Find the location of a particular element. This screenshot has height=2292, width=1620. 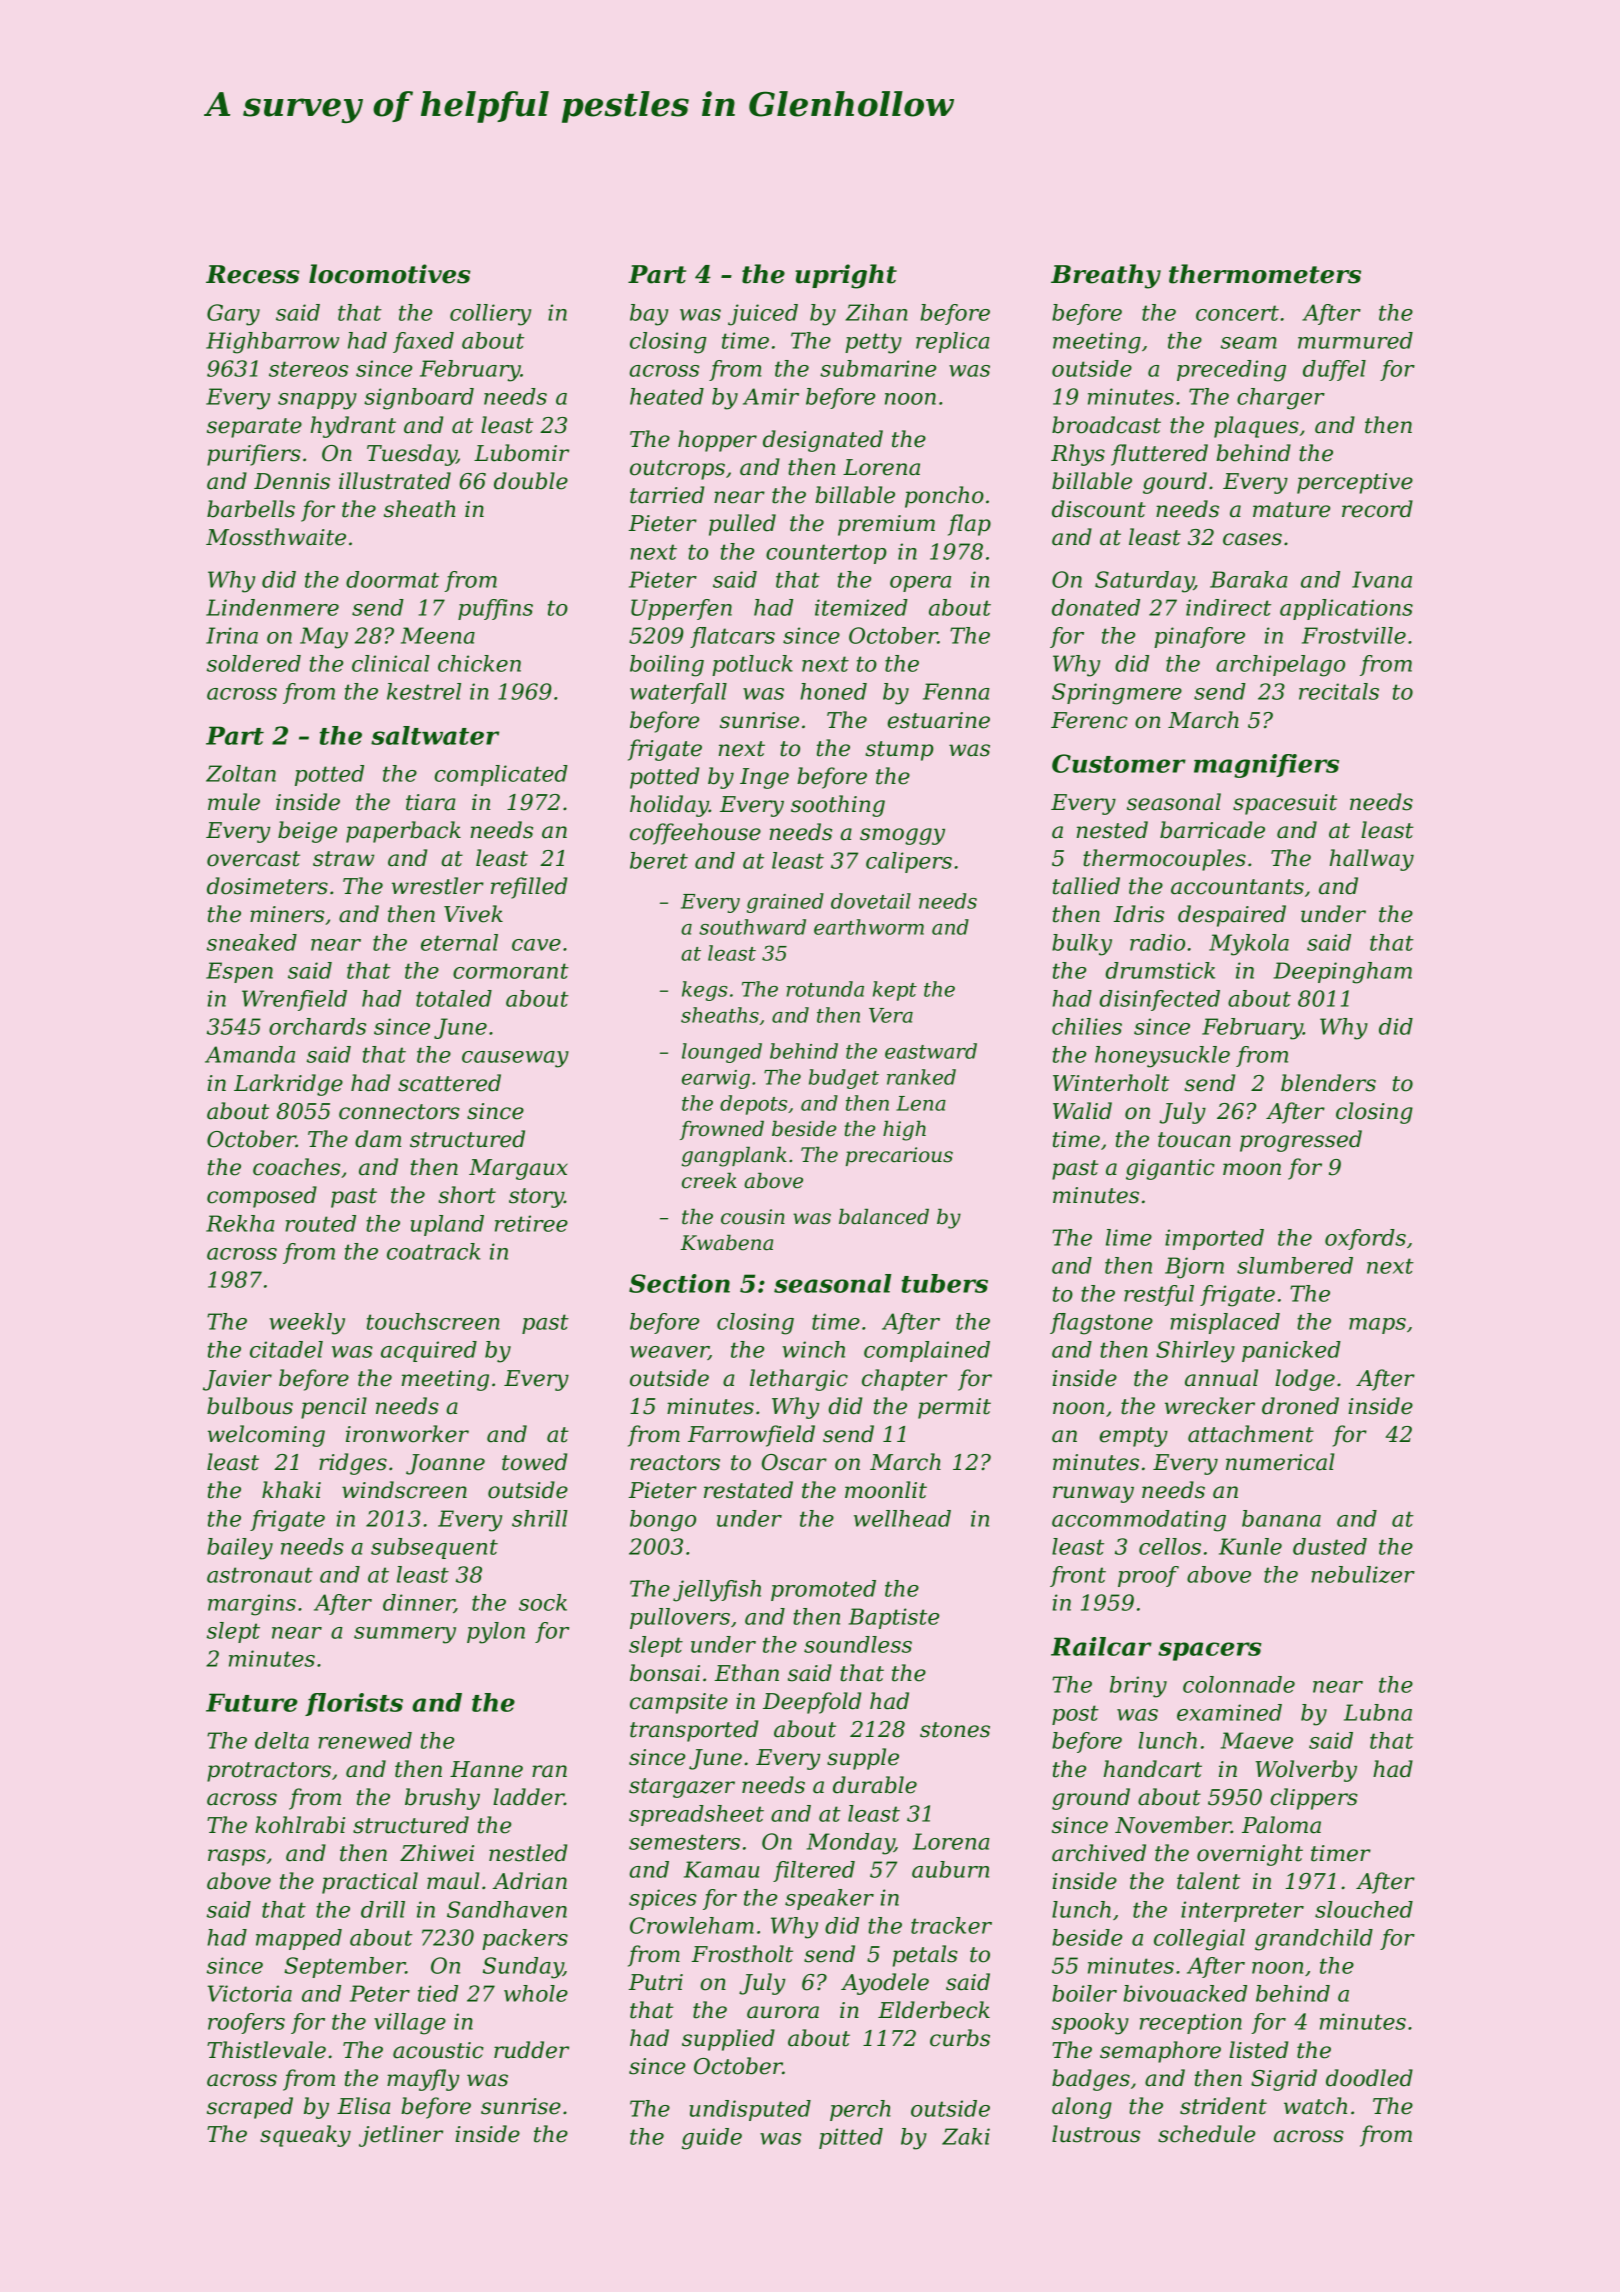

Kunle is located at coordinates (1250, 1546).
